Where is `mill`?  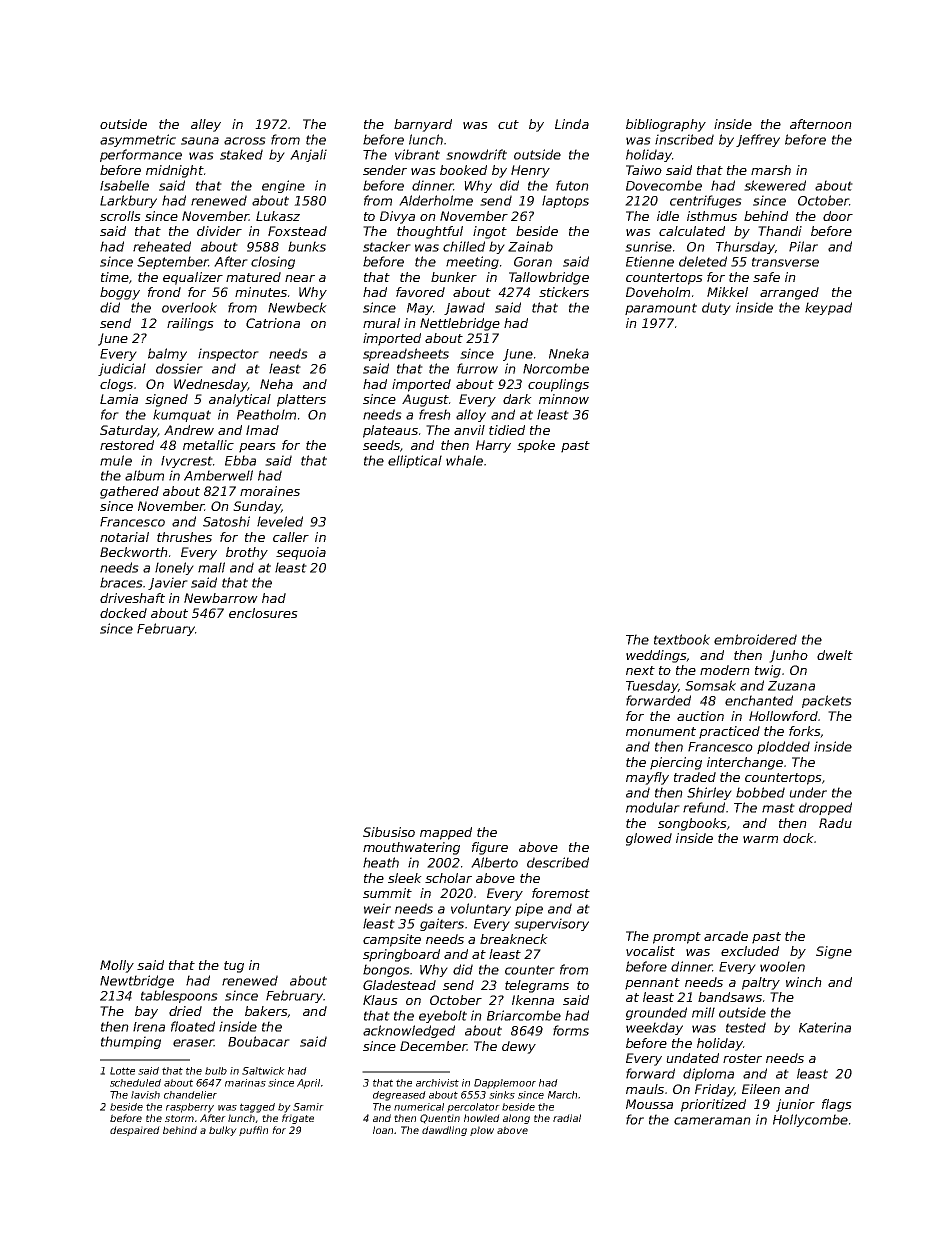
mill is located at coordinates (703, 1012).
